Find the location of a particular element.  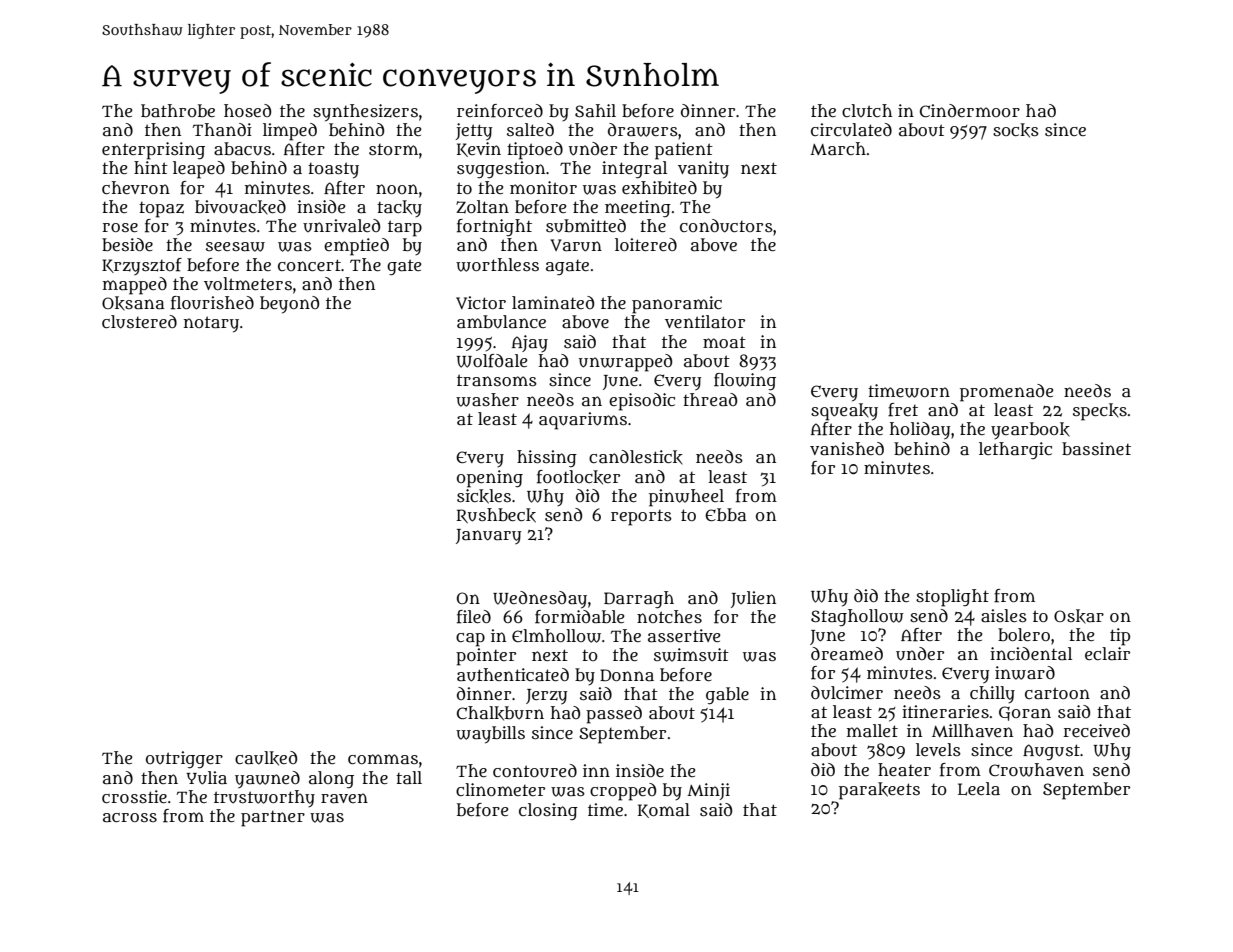

aquariums is located at coordinates (583, 421).
